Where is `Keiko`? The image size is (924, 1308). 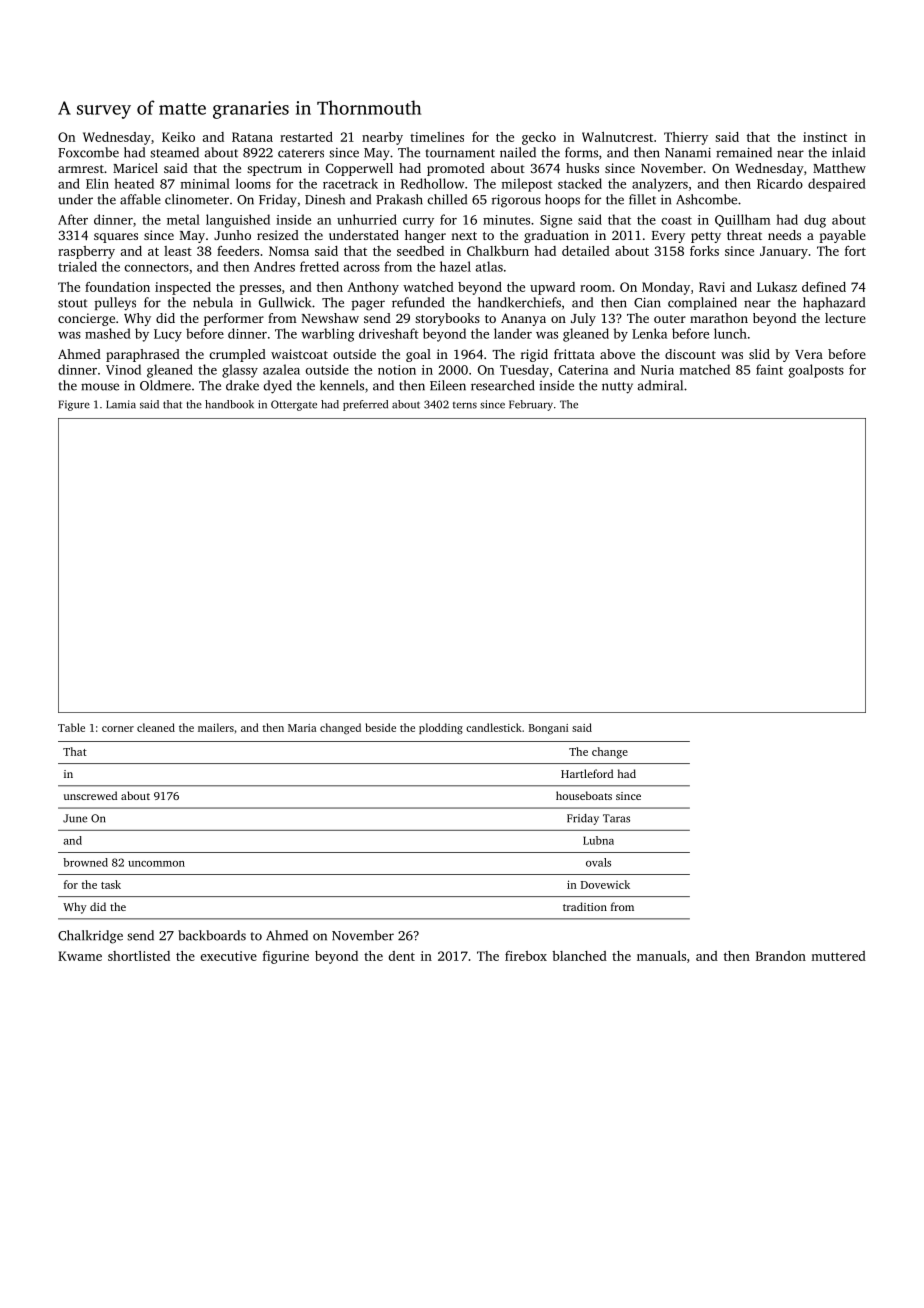 Keiko is located at coordinates (178, 137).
